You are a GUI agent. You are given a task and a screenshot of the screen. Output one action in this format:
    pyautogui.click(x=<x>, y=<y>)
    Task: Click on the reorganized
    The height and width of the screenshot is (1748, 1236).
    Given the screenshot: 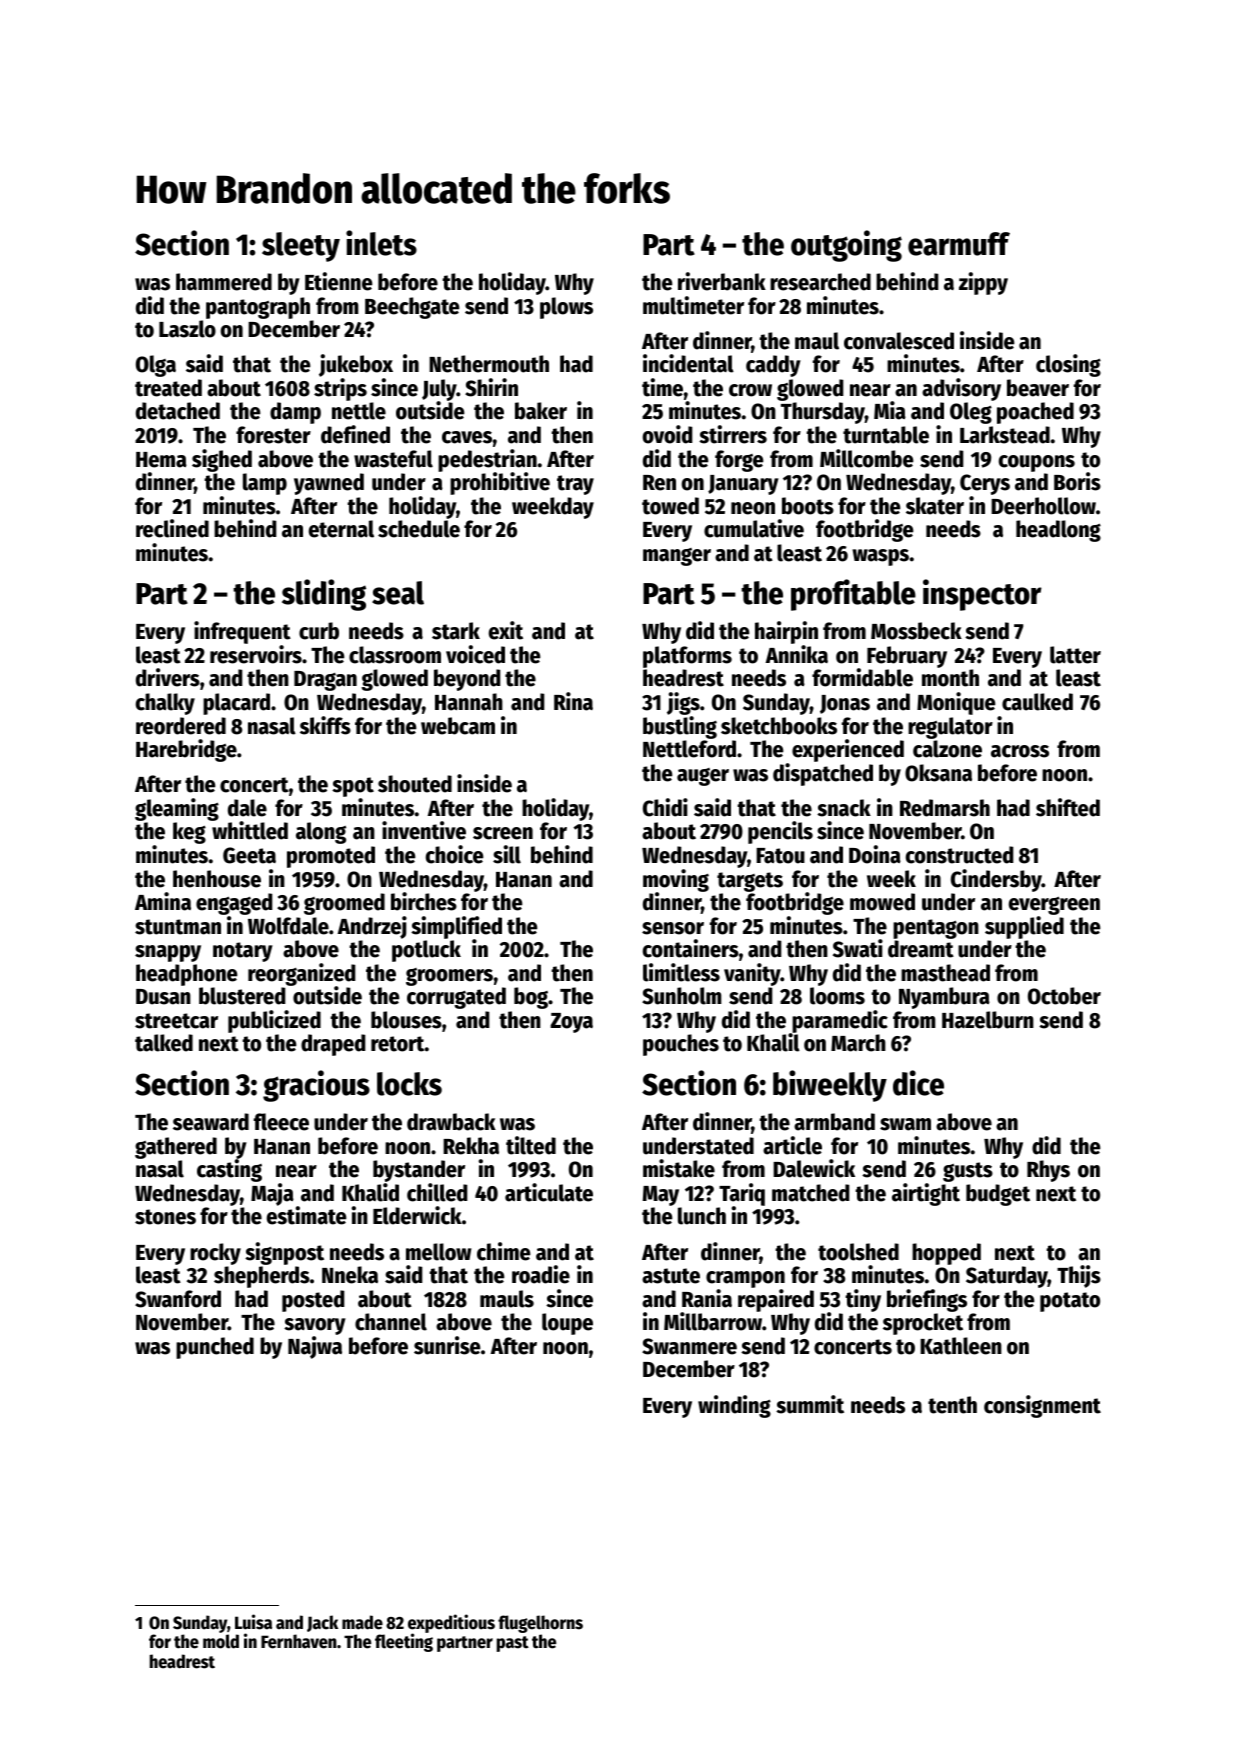 What is the action you would take?
    pyautogui.click(x=302, y=975)
